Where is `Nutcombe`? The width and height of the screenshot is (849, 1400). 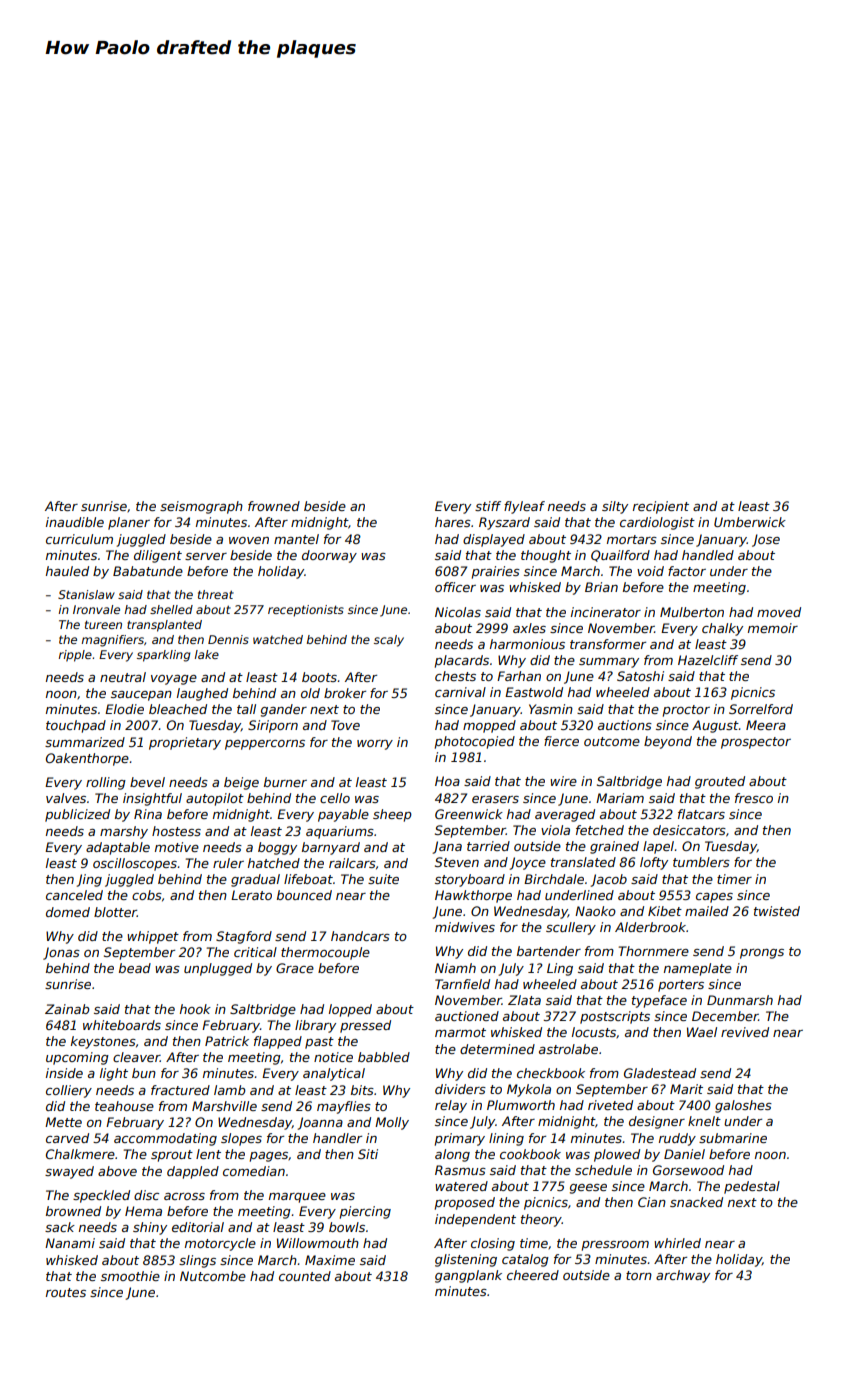 Nutcombe is located at coordinates (213, 1276).
